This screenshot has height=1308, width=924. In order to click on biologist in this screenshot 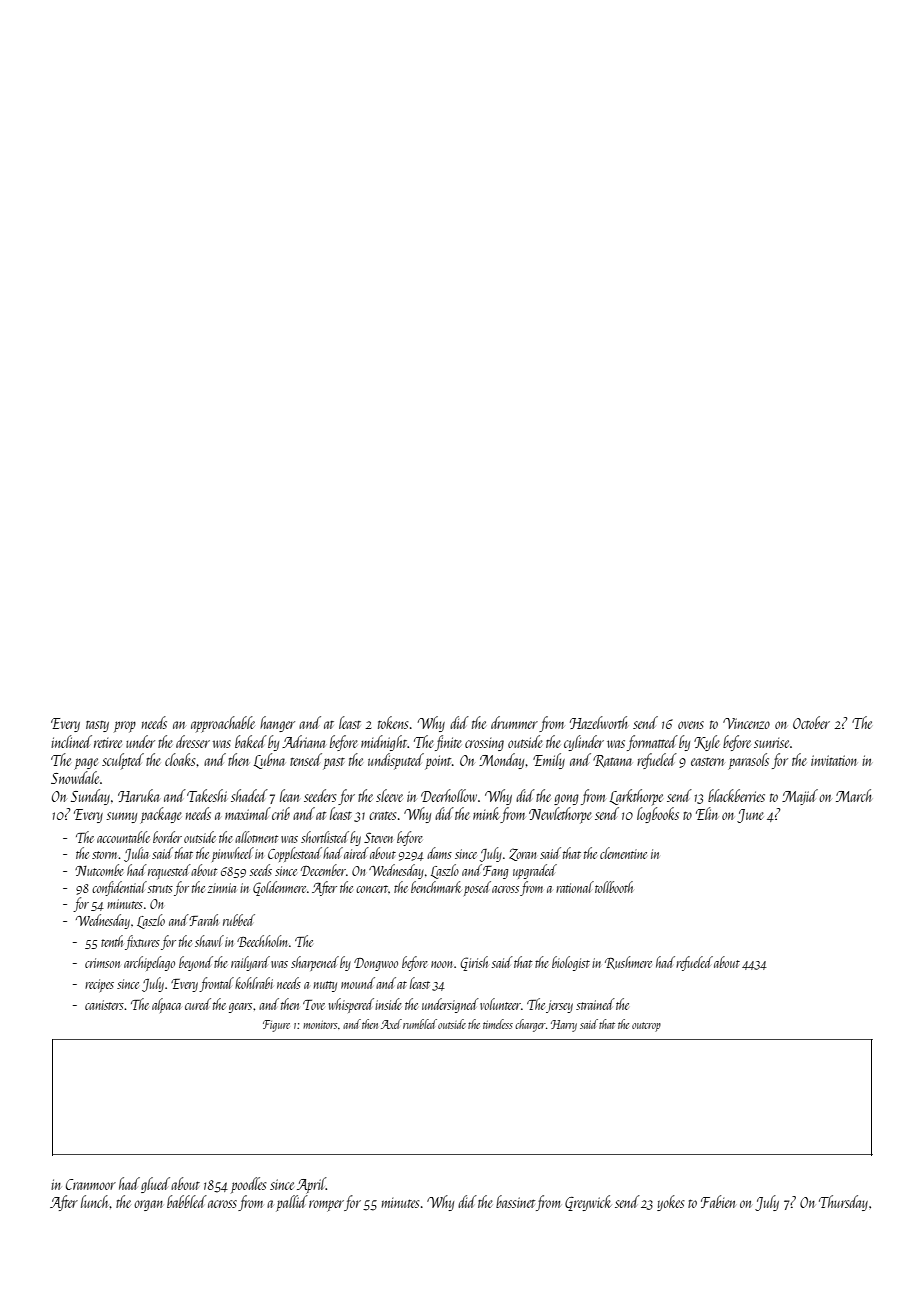, I will do `click(571, 963)`.
